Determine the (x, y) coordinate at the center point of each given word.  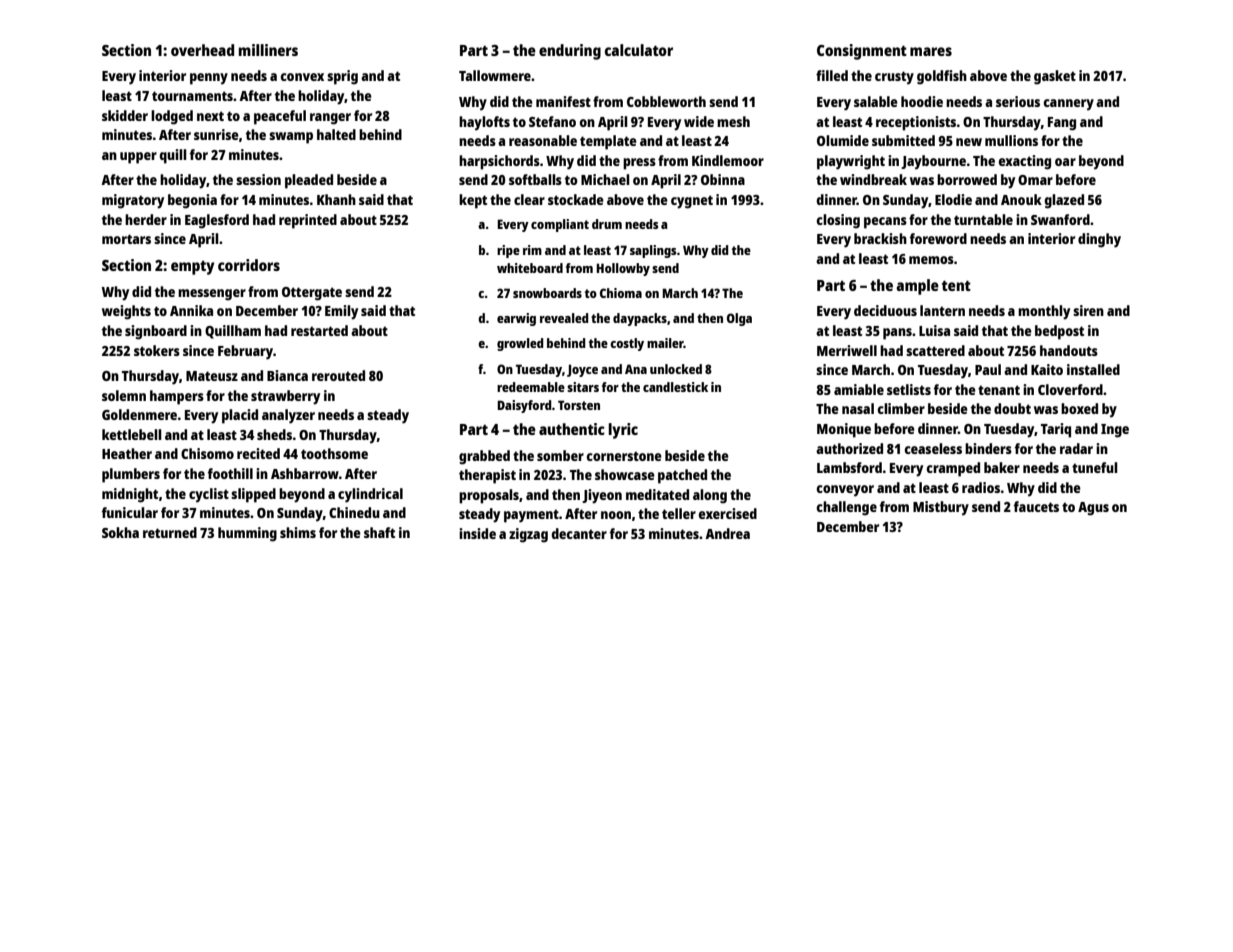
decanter (579, 533)
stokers (157, 350)
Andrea (727, 533)
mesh (733, 121)
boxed (1079, 408)
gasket (1055, 77)
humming (247, 534)
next (210, 116)
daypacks (640, 319)
